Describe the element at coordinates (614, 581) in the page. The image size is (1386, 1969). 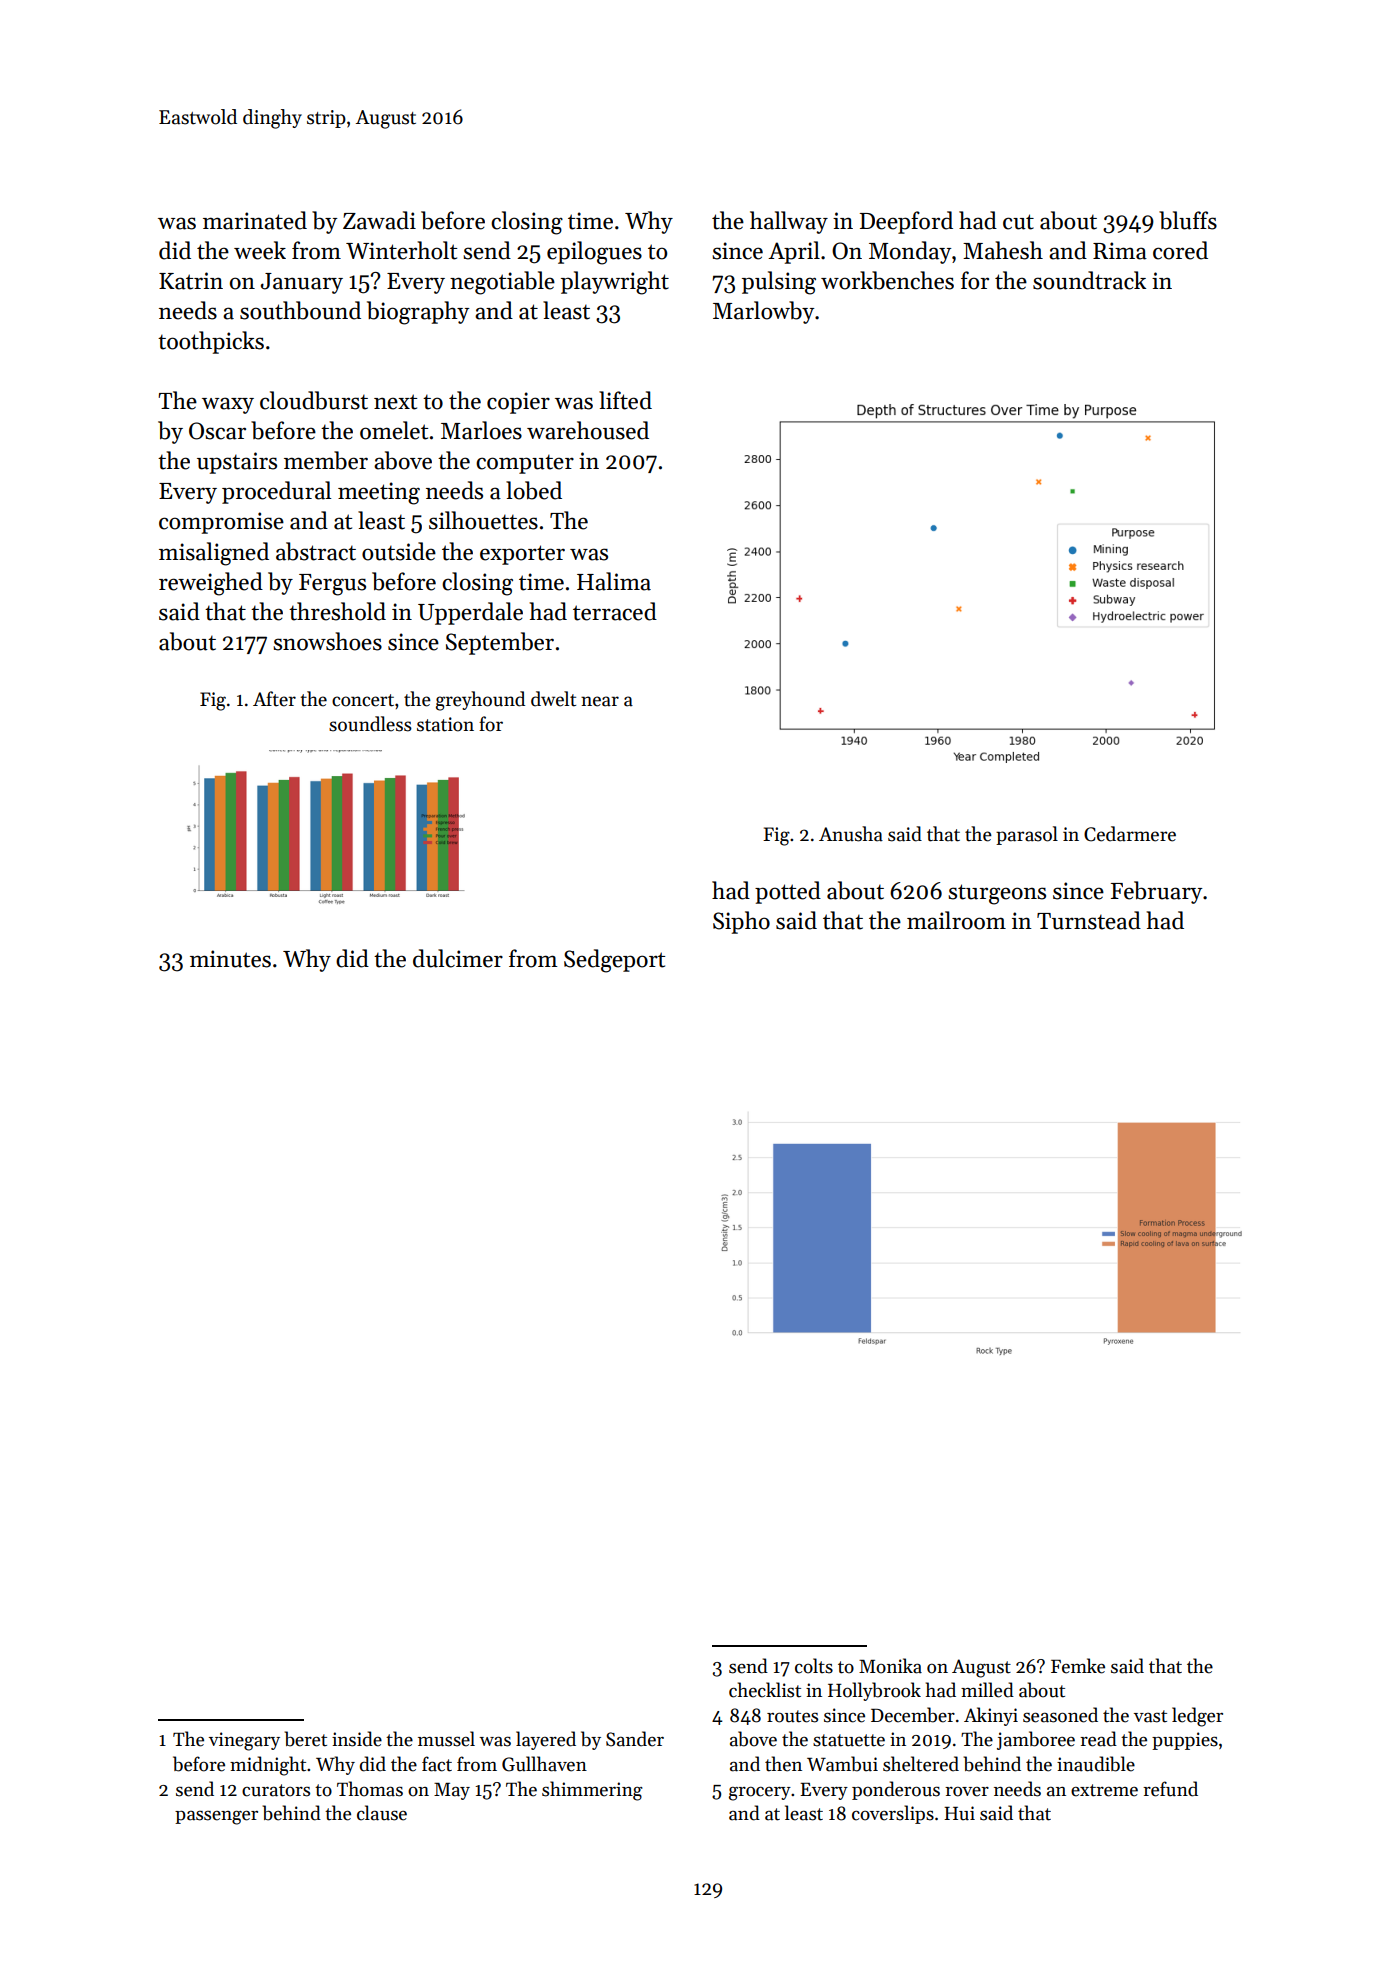
I see `Halima` at that location.
